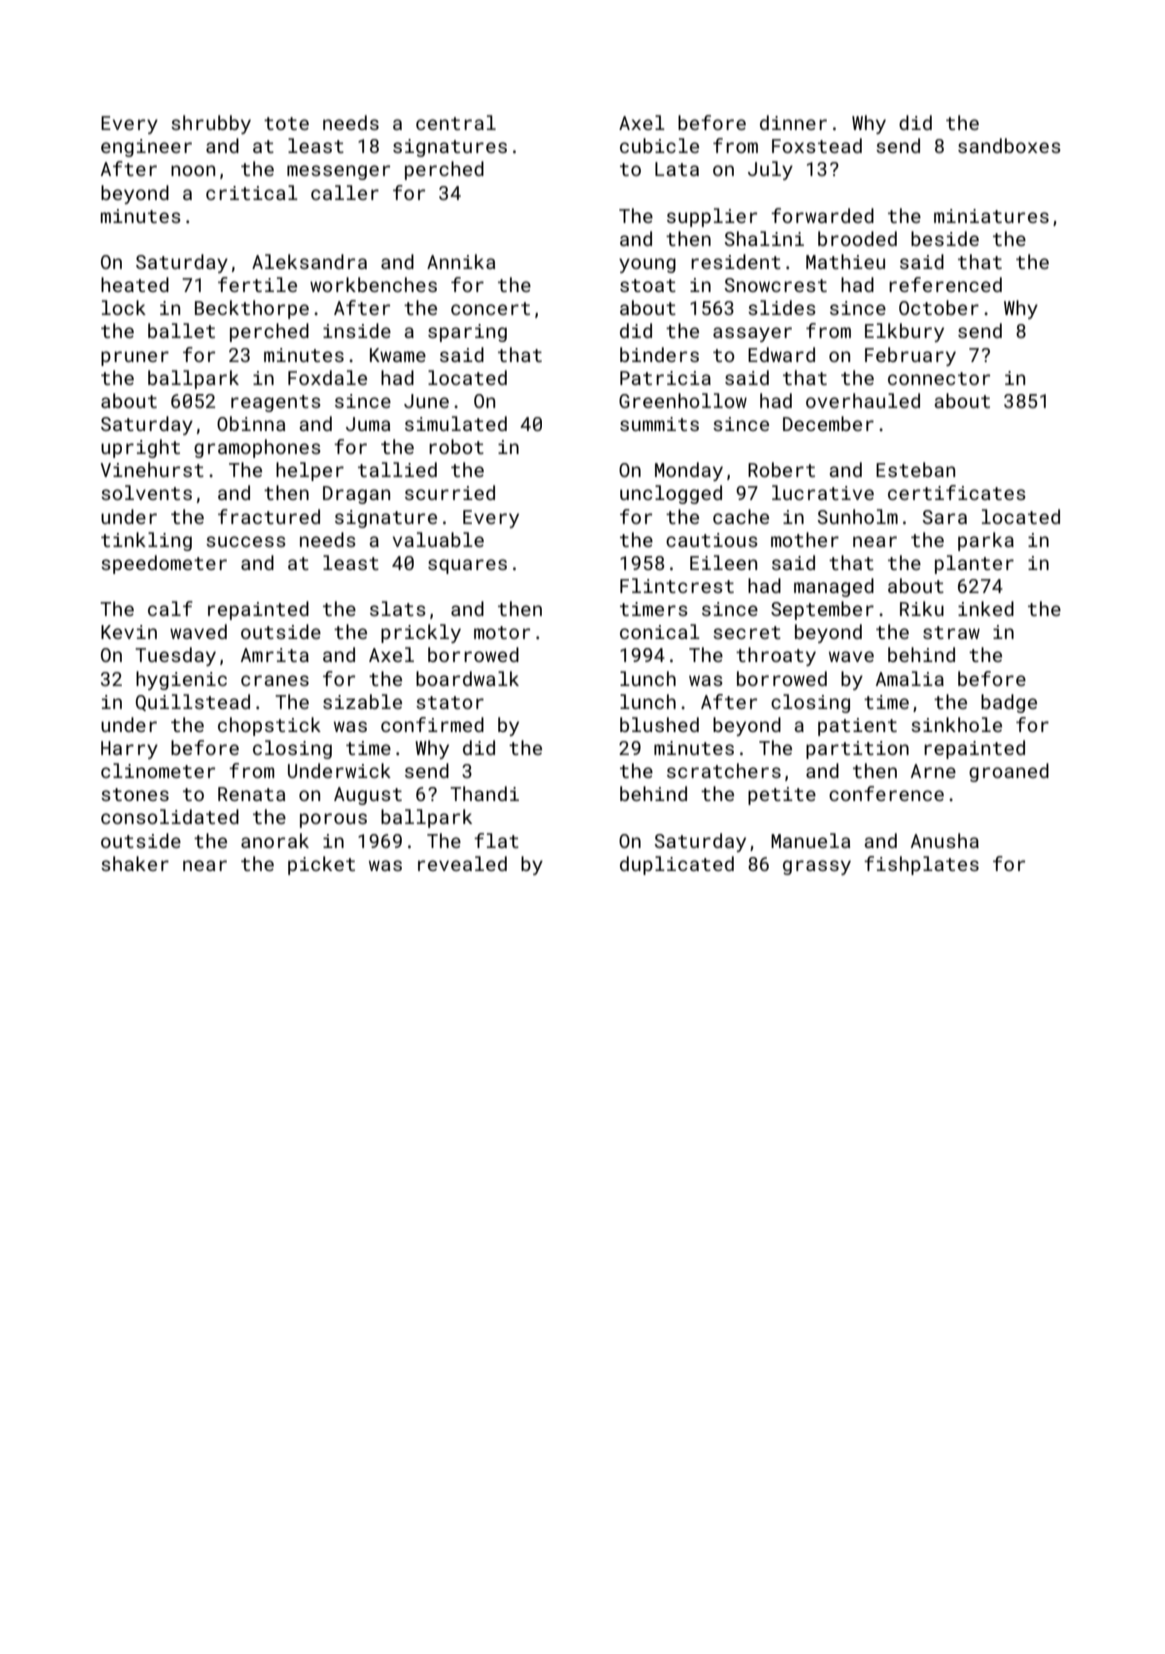  Describe the element at coordinates (991, 216) in the image. I see `miniatures` at that location.
